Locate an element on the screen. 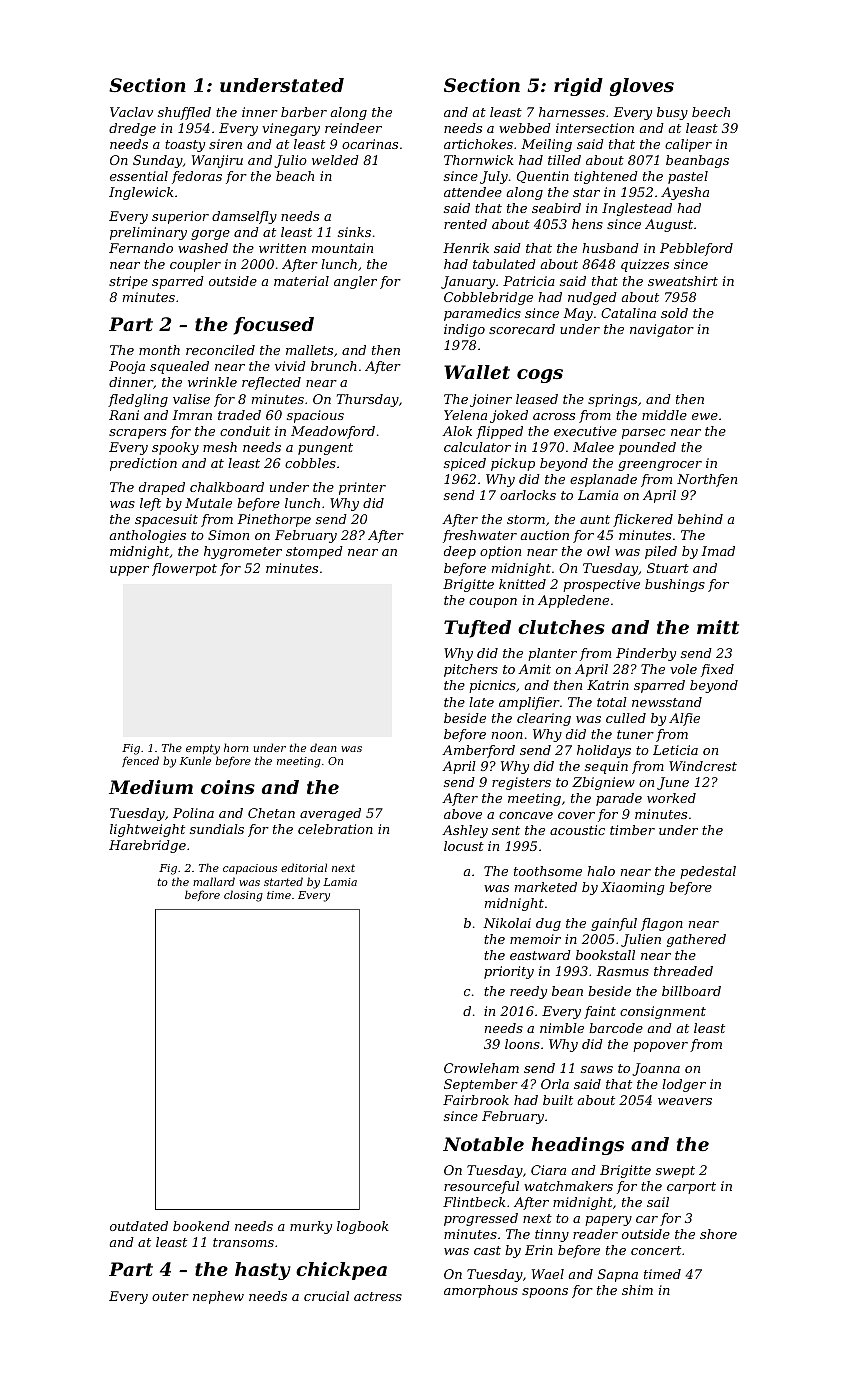 This screenshot has width=849, height=1400. outdated is located at coordinates (139, 1226).
